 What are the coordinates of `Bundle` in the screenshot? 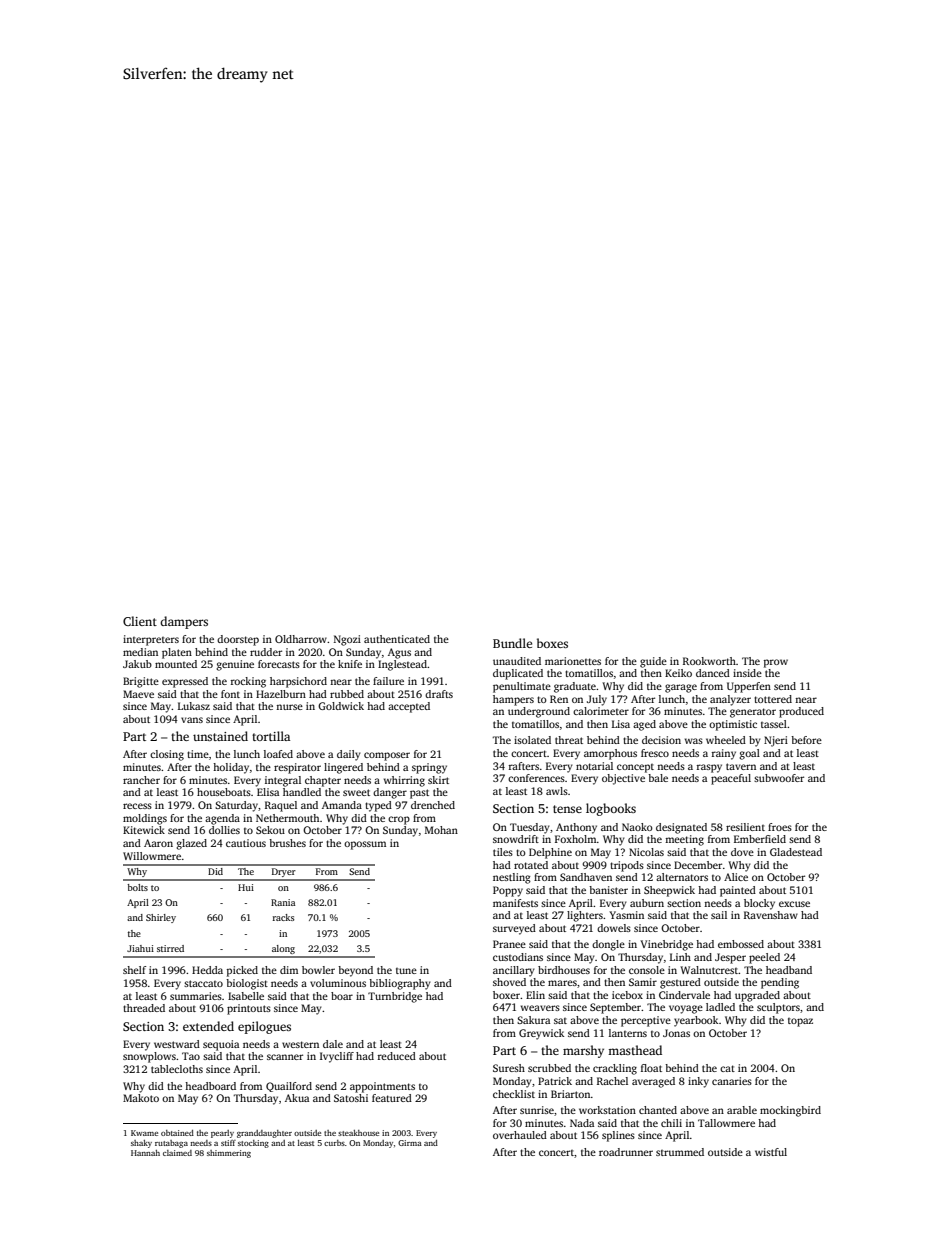 It's located at (512, 643).
